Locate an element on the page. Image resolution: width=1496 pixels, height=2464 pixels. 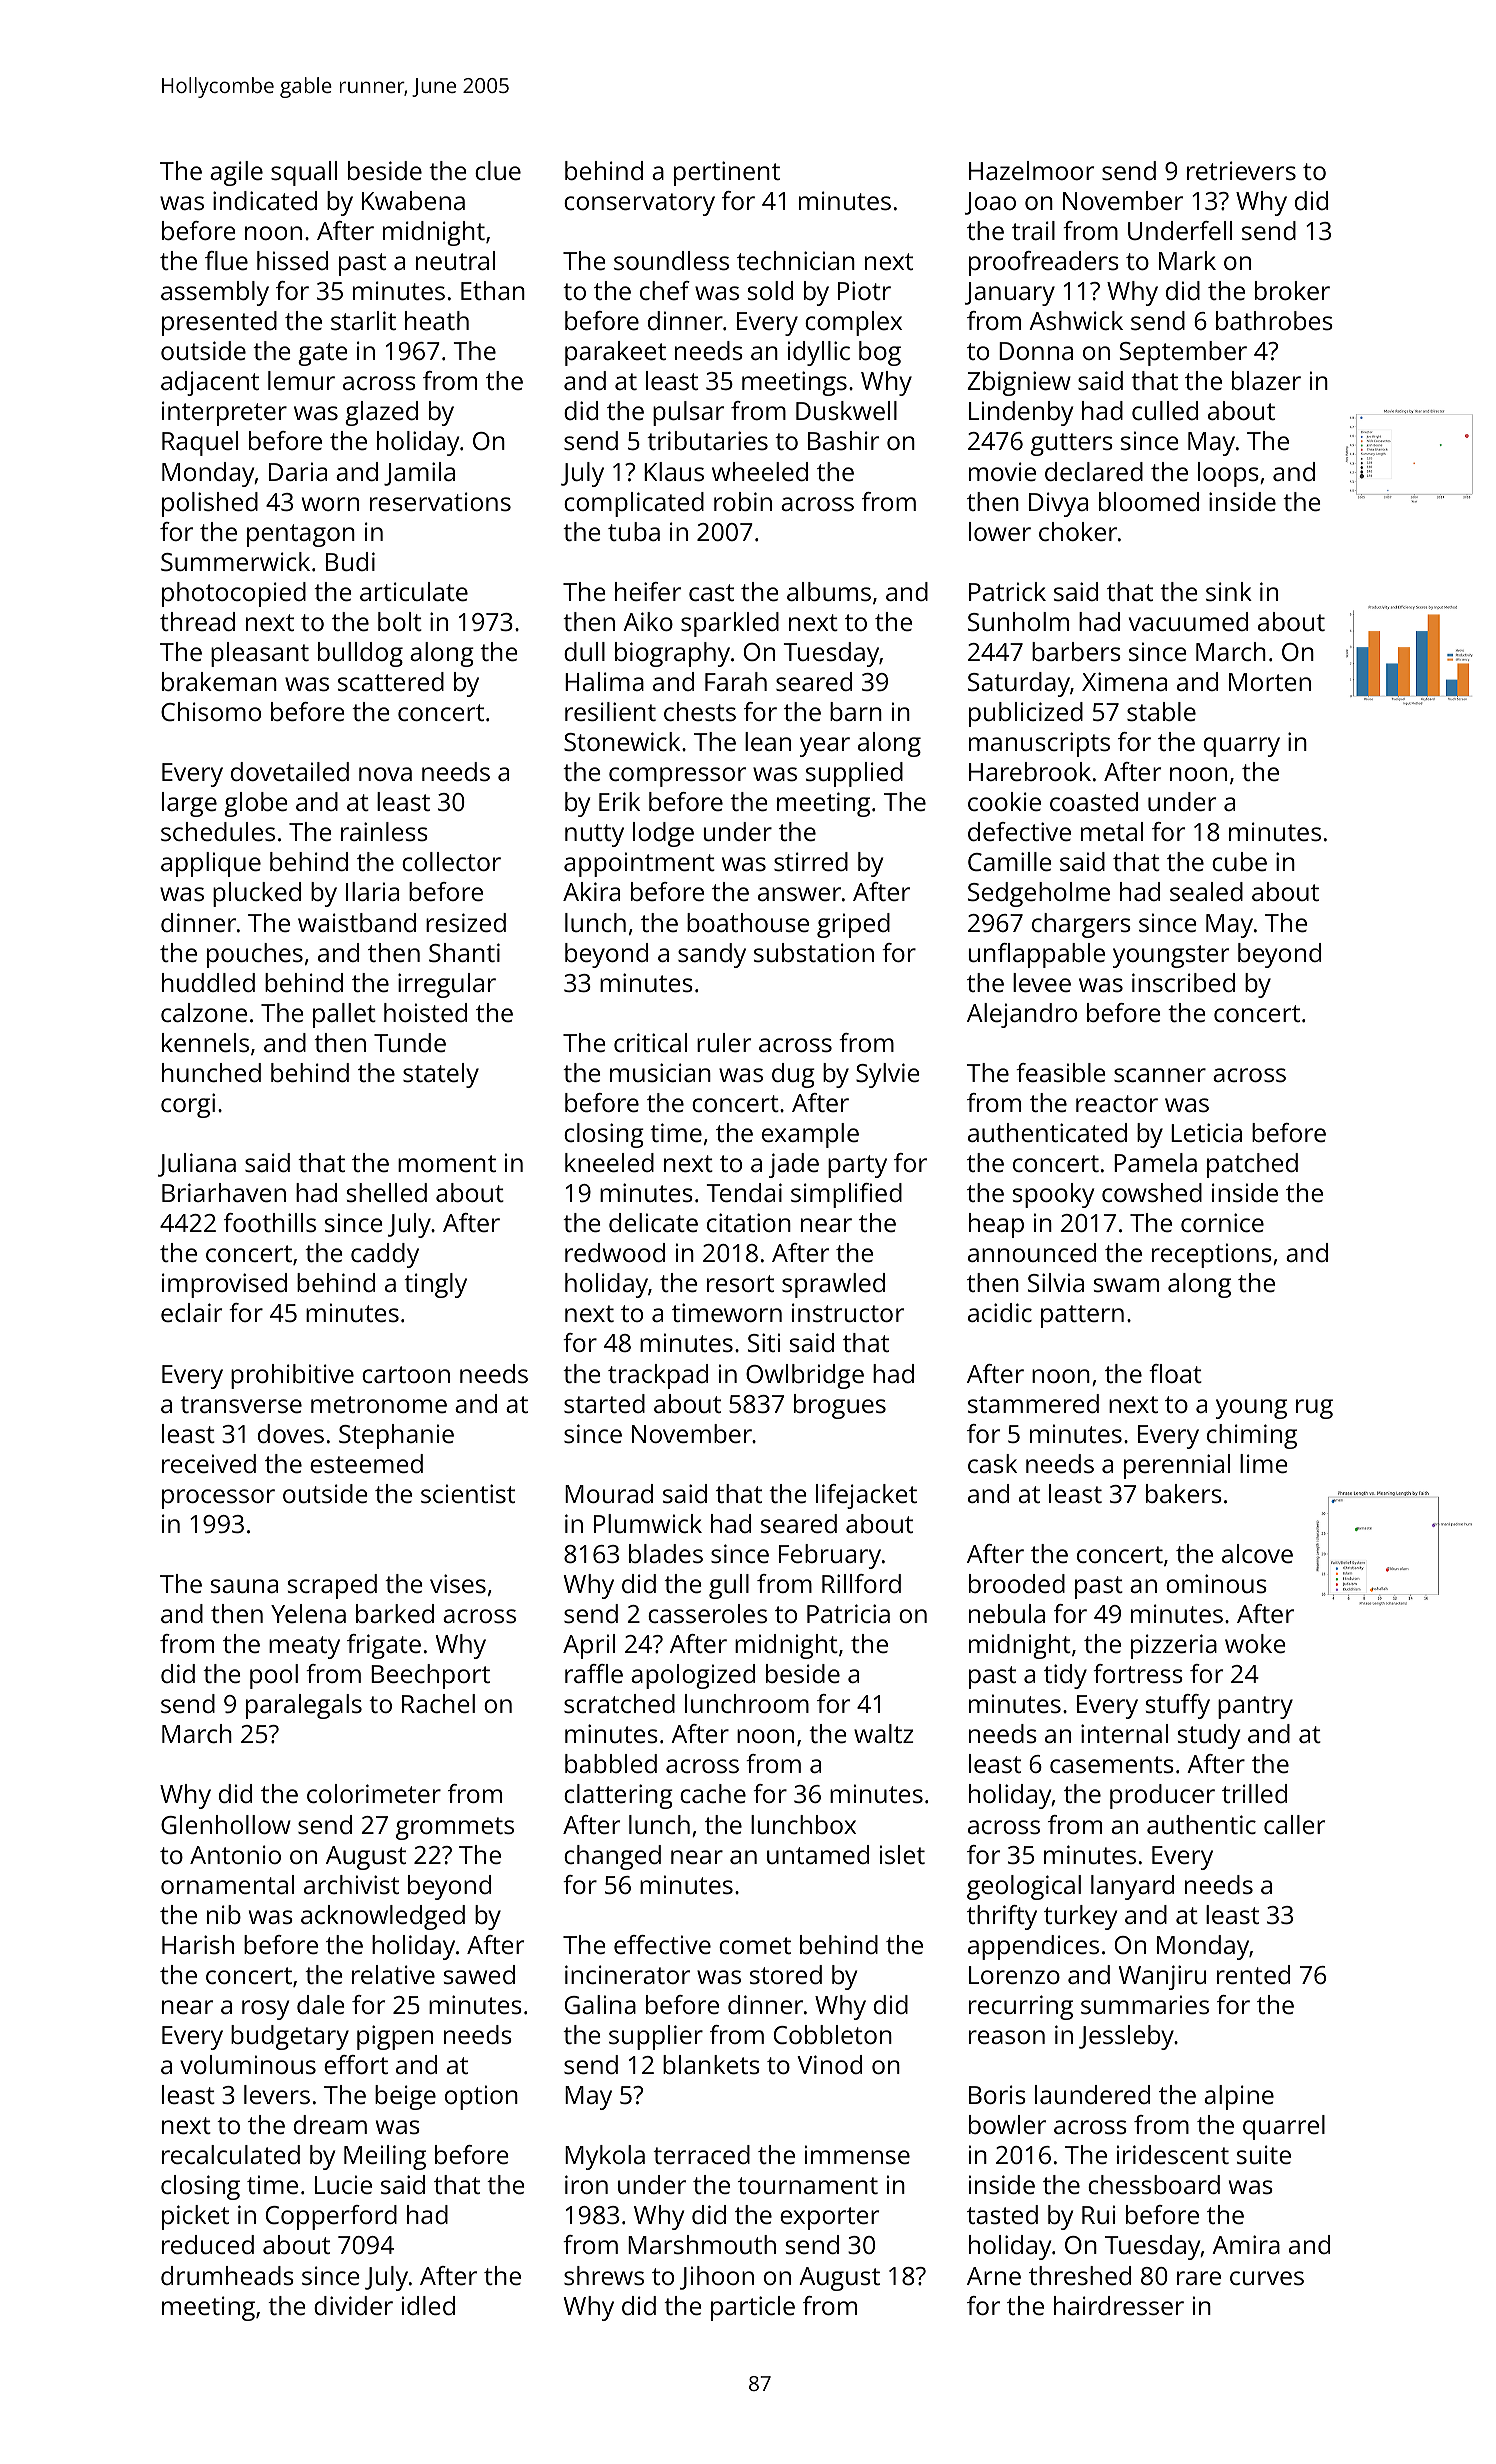
flue is located at coordinates (226, 260).
